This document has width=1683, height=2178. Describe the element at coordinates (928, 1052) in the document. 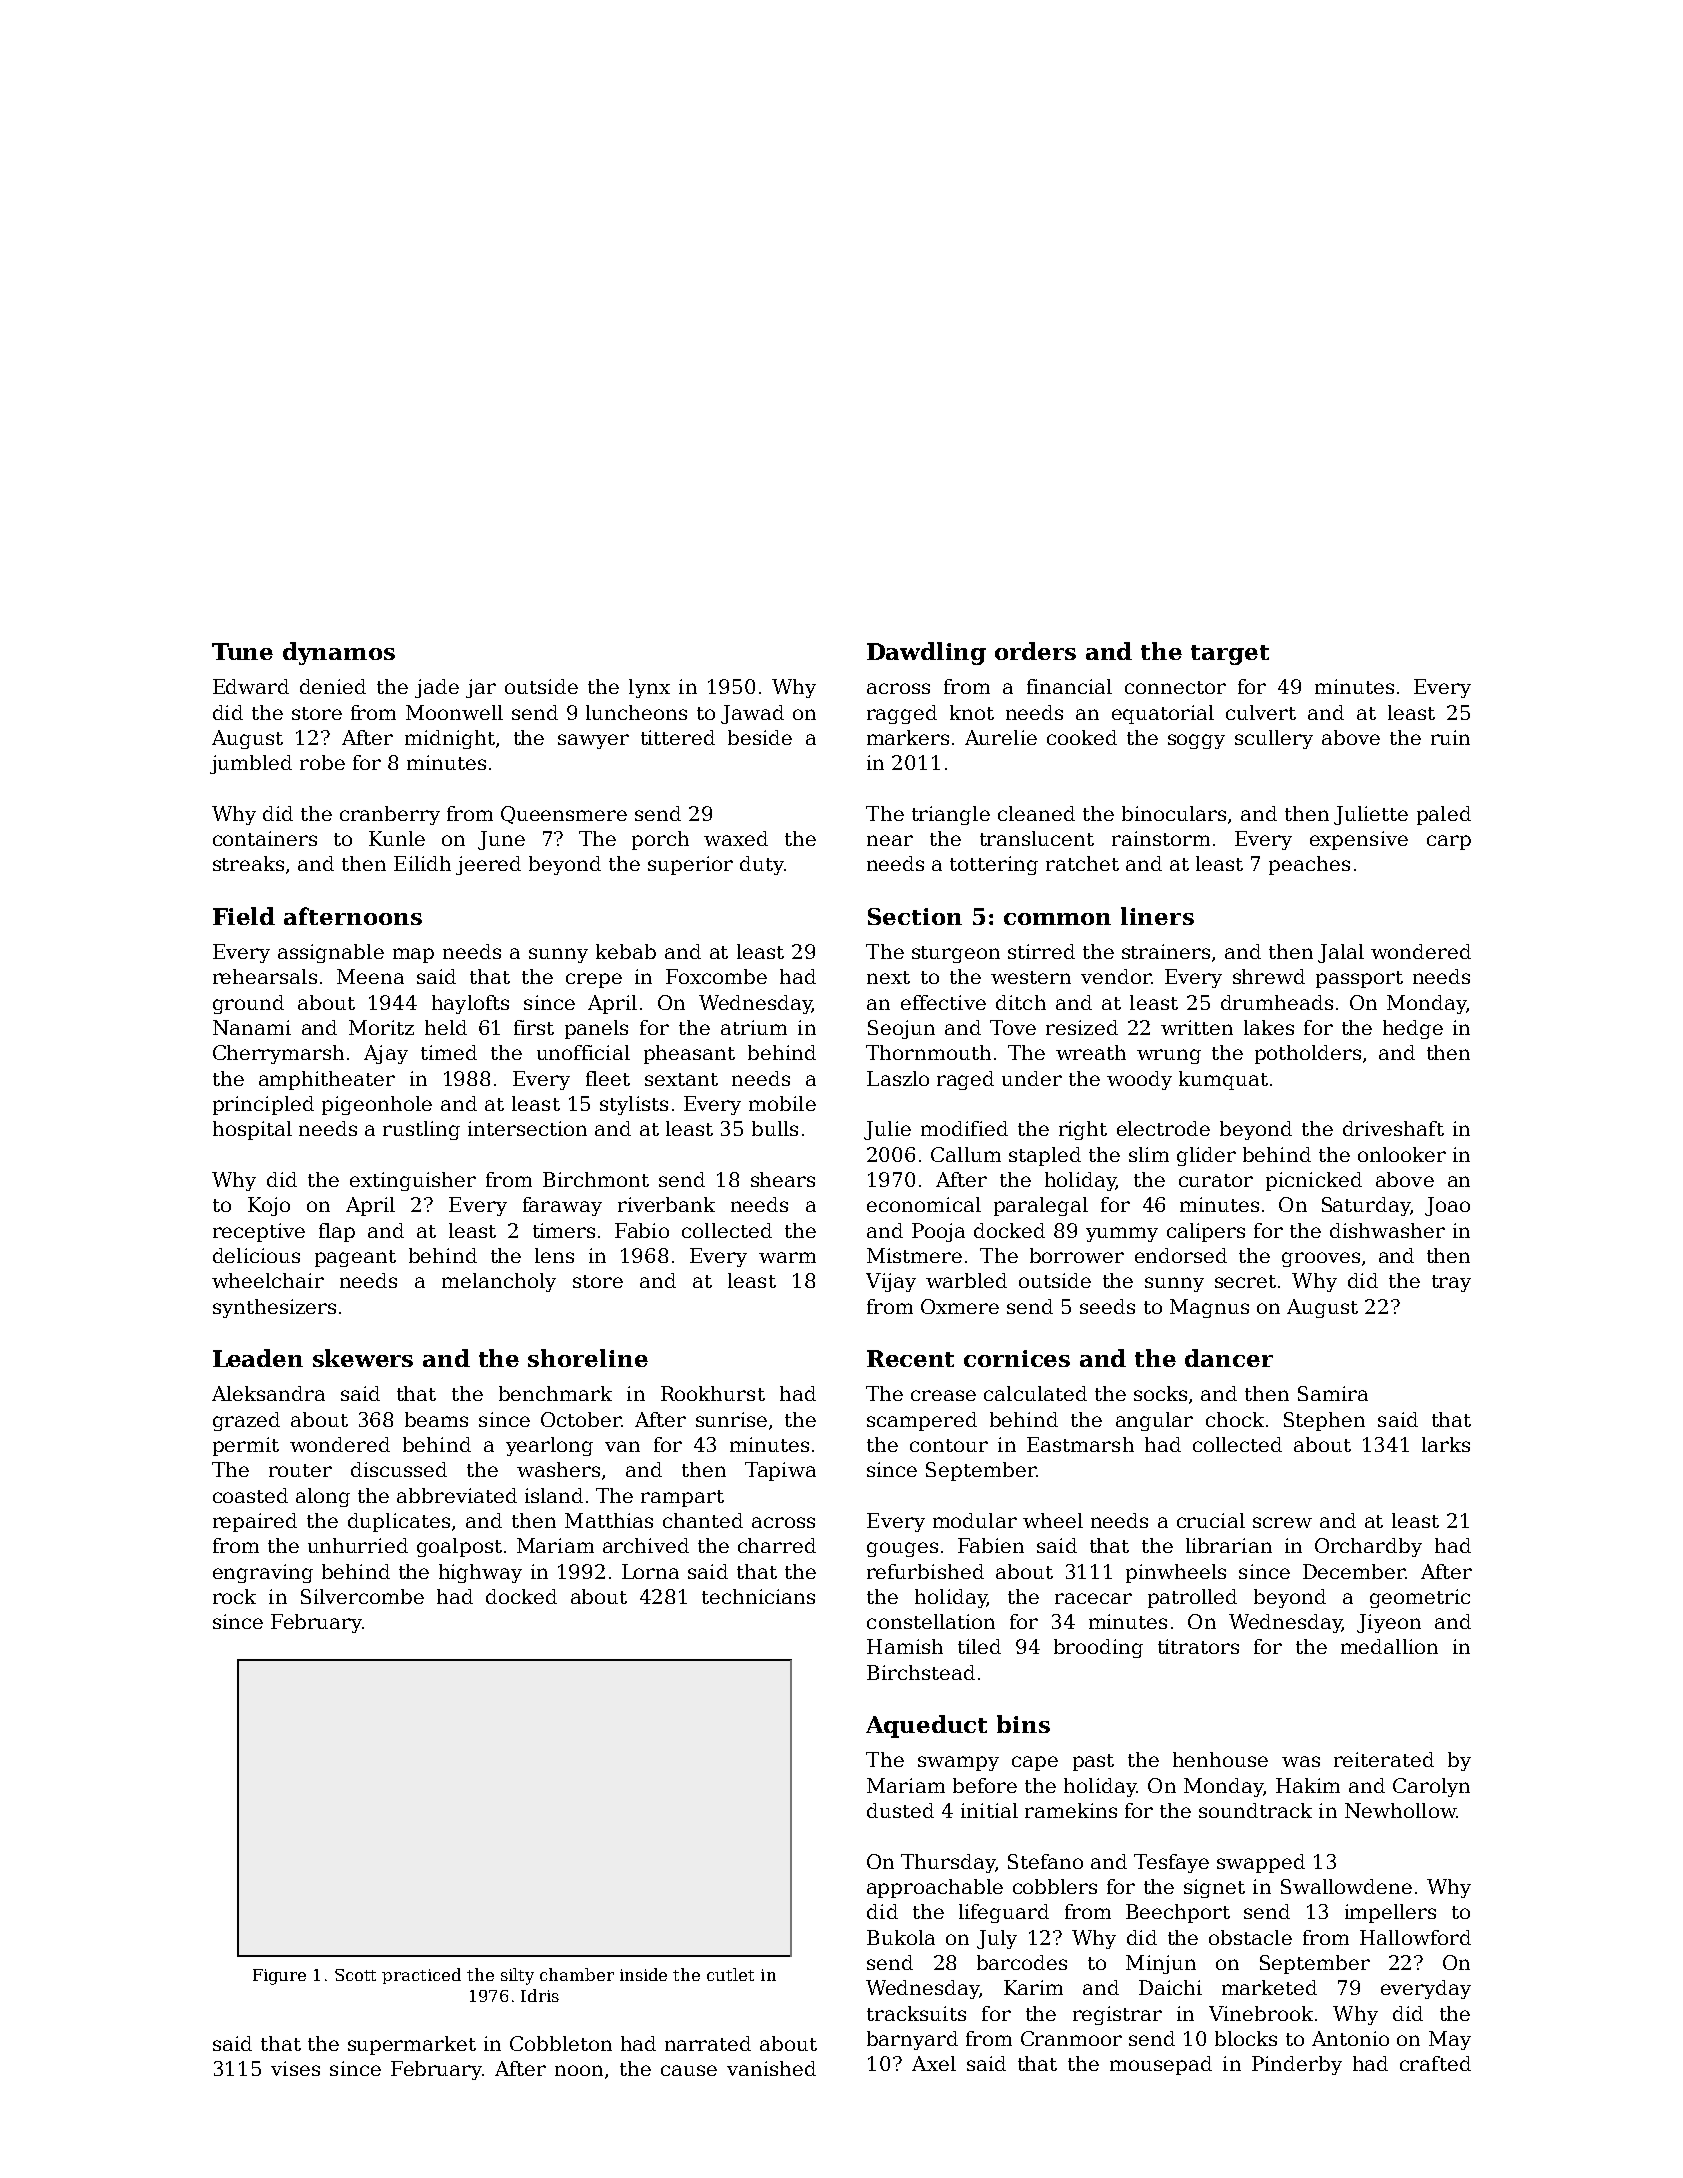

I see `Thornmouth` at that location.
